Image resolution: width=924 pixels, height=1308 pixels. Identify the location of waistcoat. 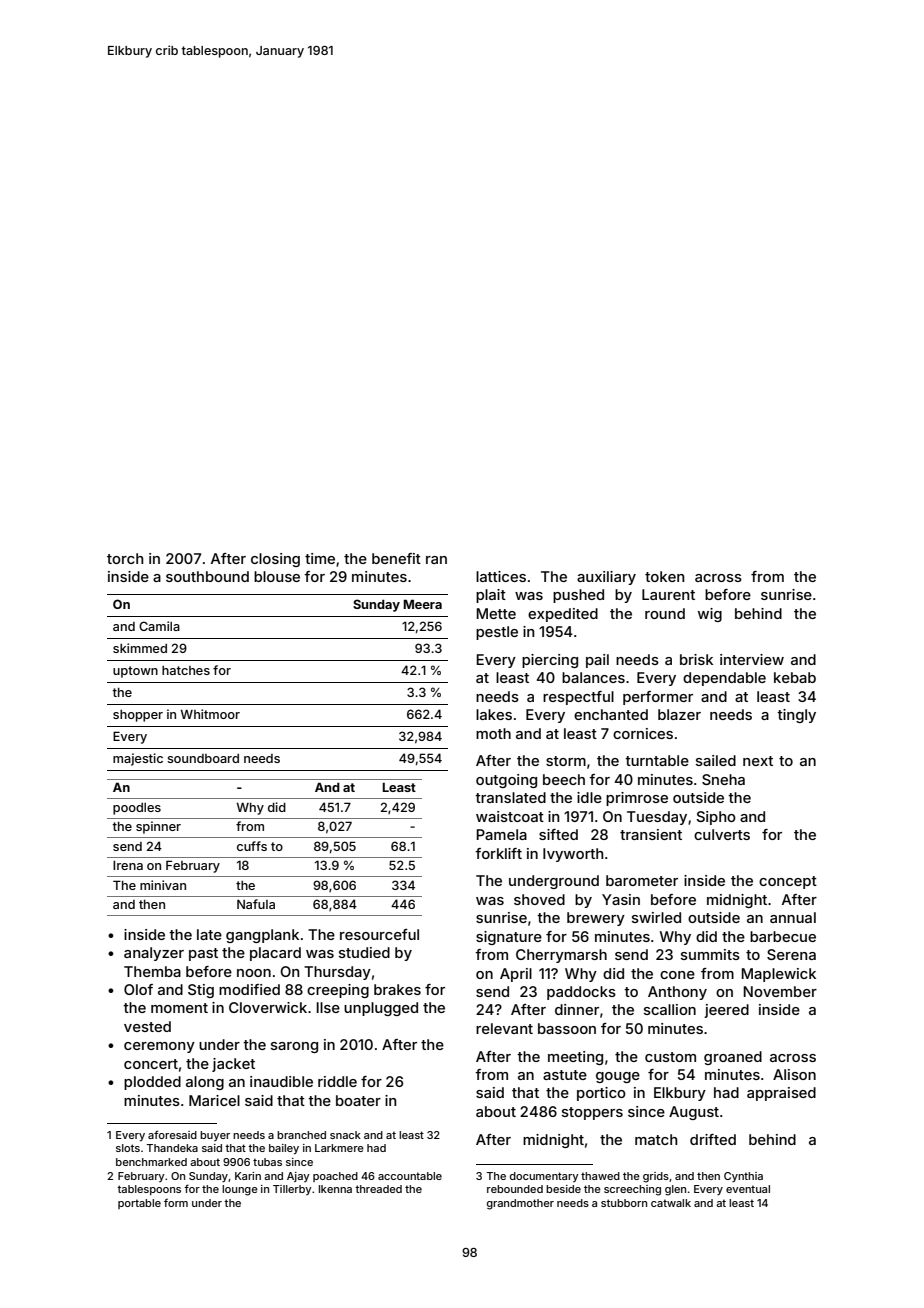
(510, 816).
